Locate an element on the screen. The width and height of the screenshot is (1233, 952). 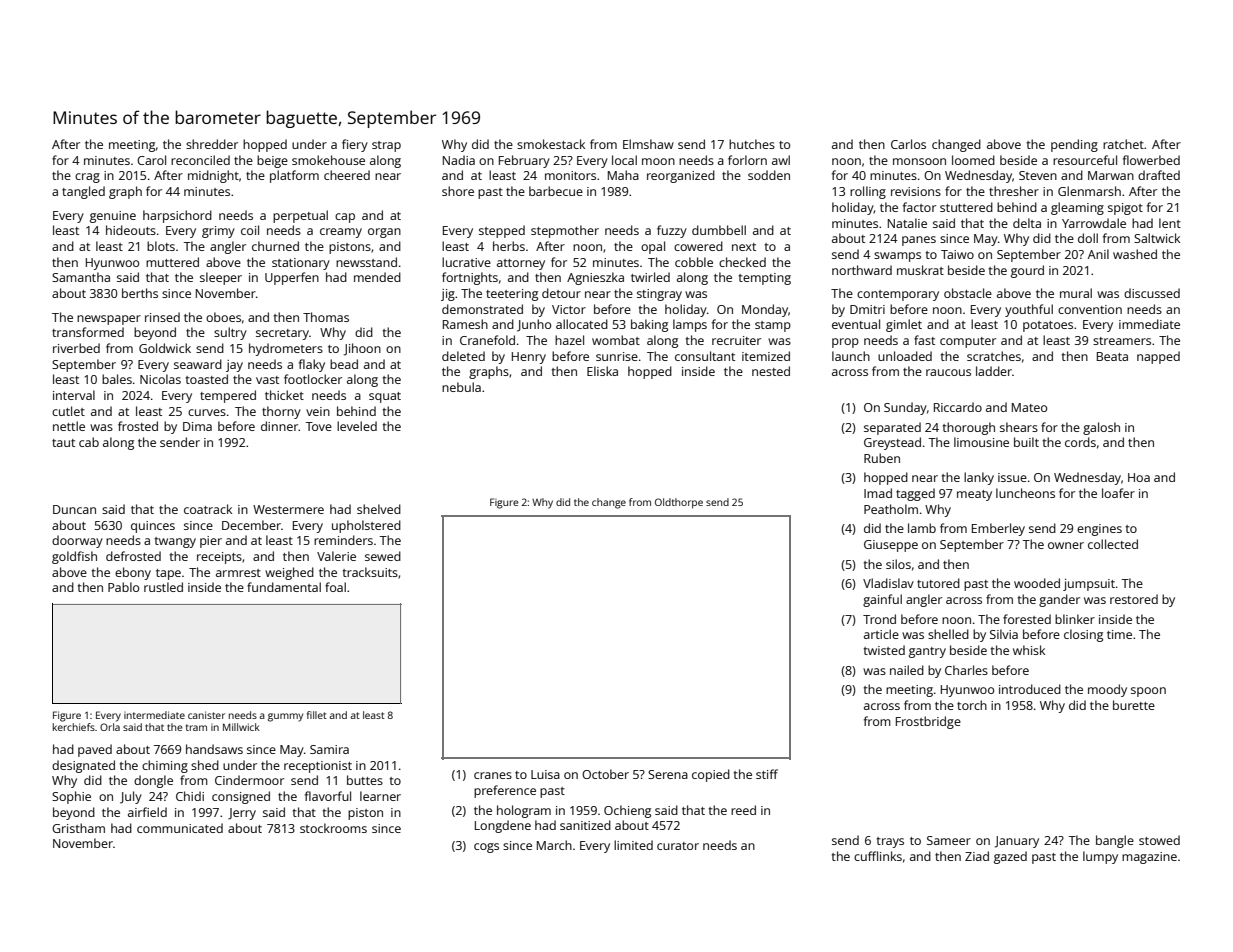
lumpy is located at coordinates (1100, 857).
